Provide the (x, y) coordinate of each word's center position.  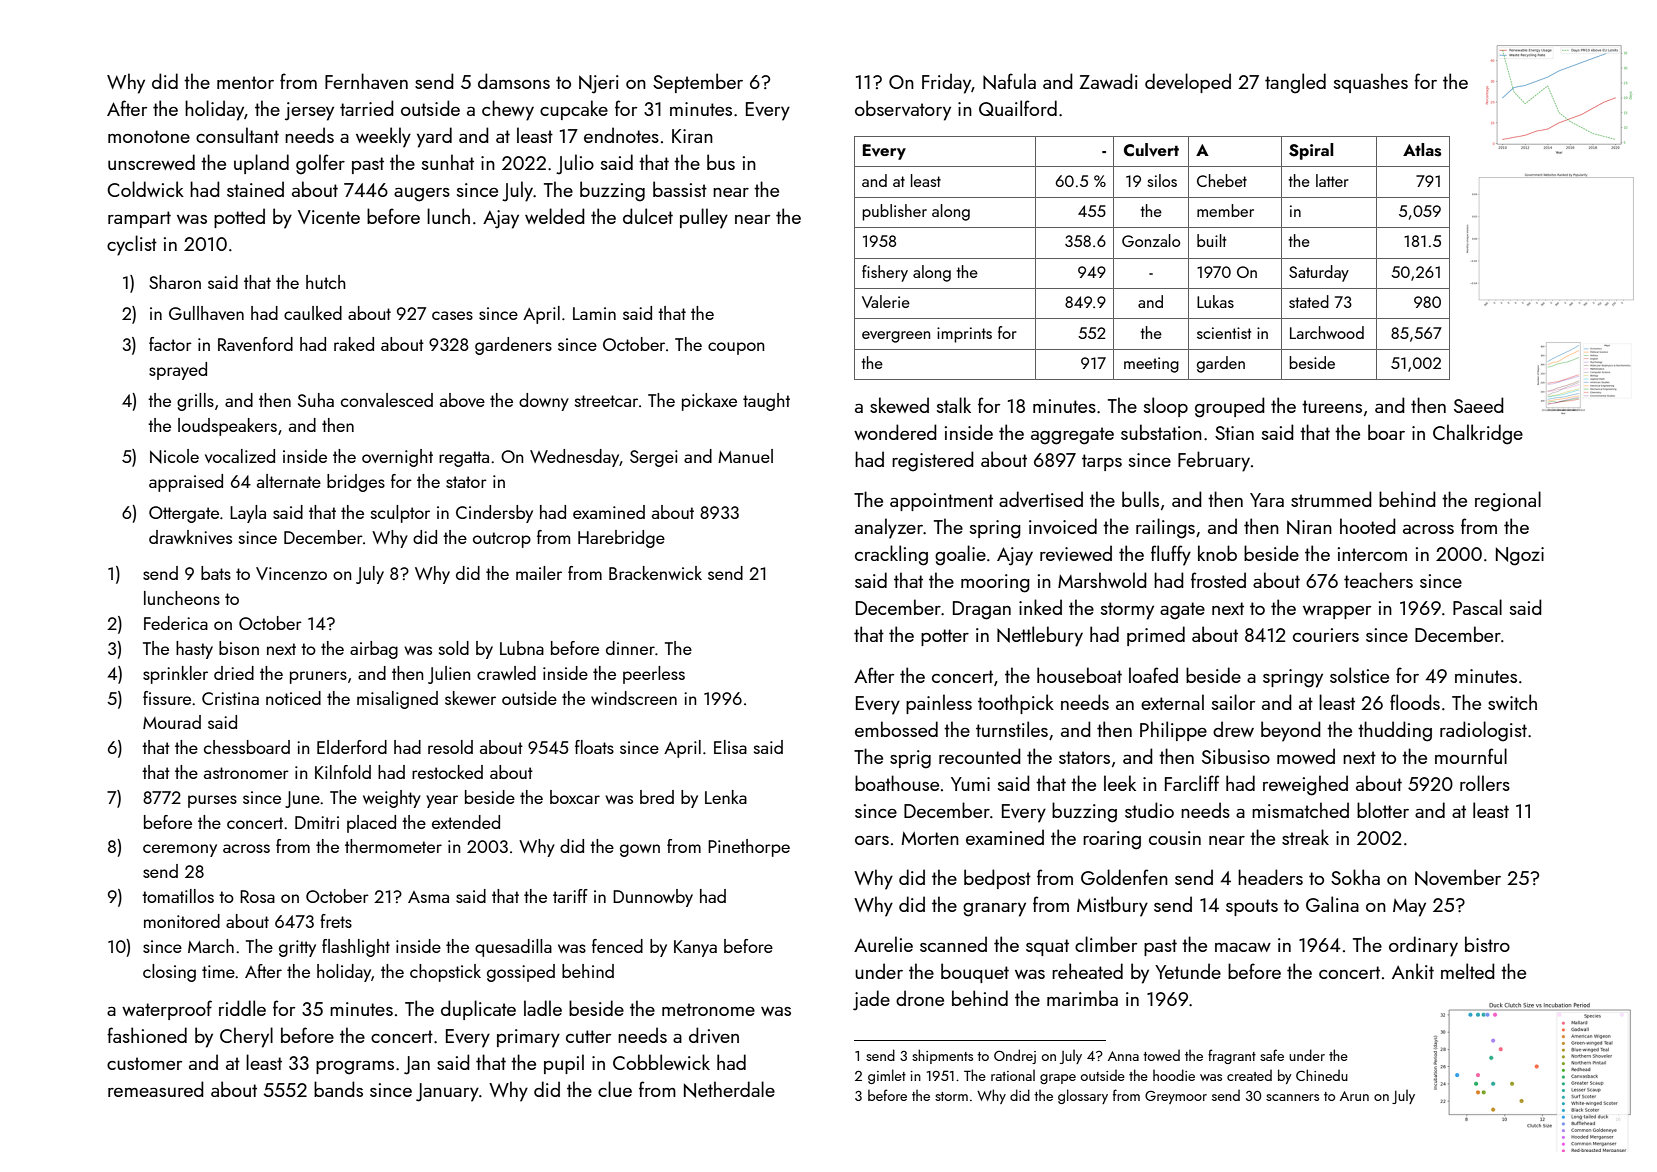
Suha (316, 400)
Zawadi (1109, 81)
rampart (139, 219)
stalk (954, 405)
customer (144, 1063)
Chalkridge (1478, 434)
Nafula (1009, 81)
